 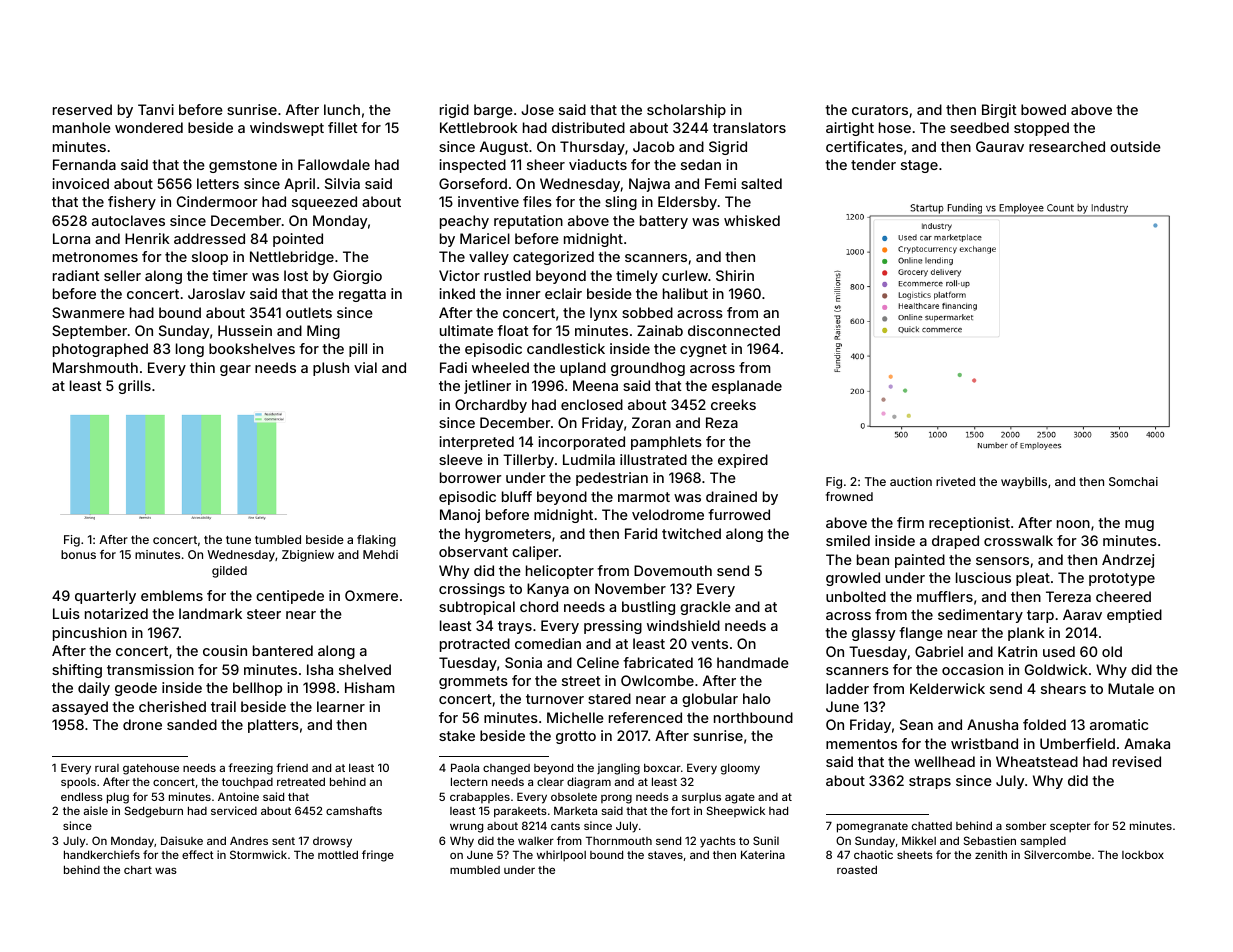 I want to click on grackle, so click(x=705, y=608).
